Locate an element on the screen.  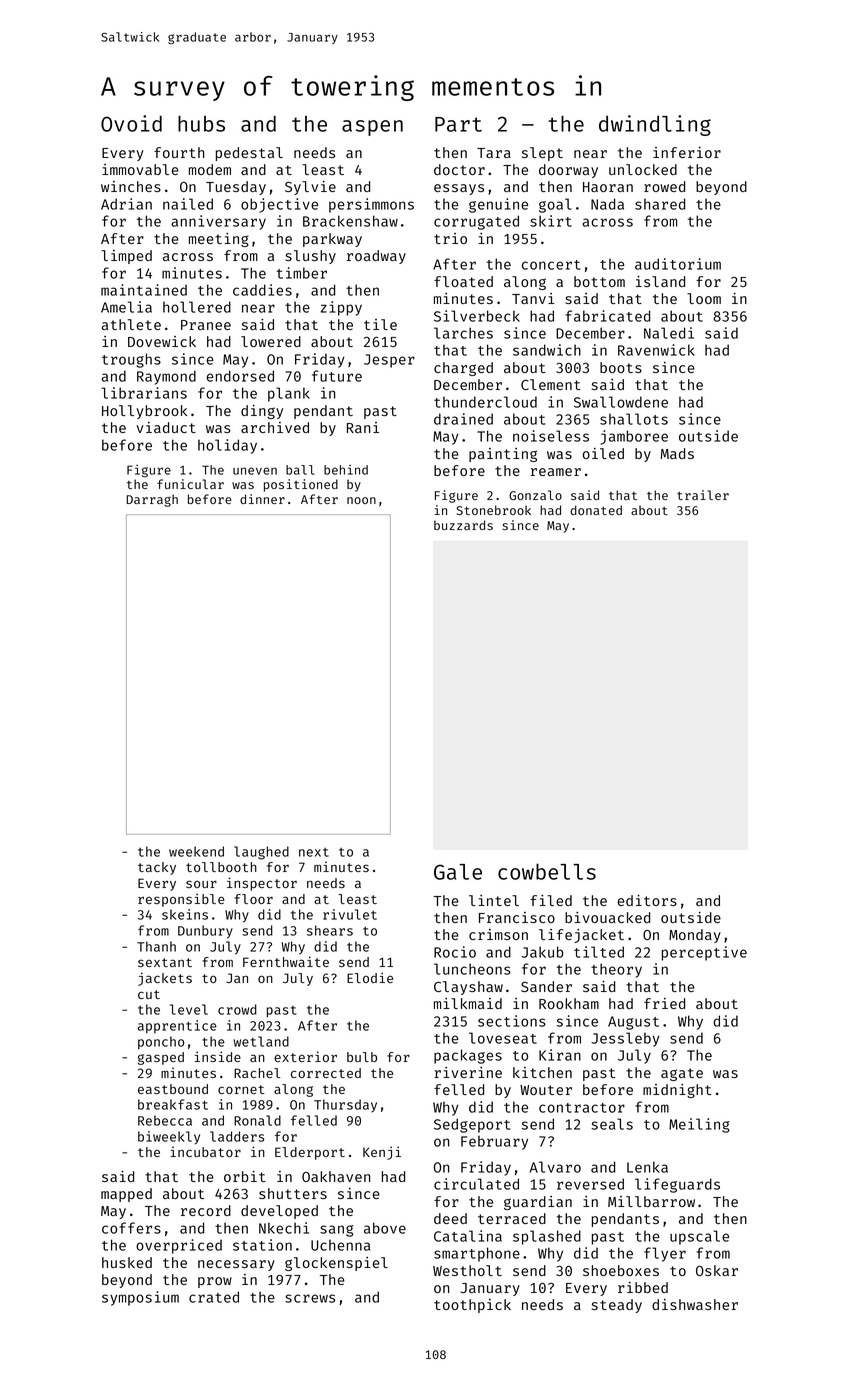
inferior is located at coordinates (687, 152).
